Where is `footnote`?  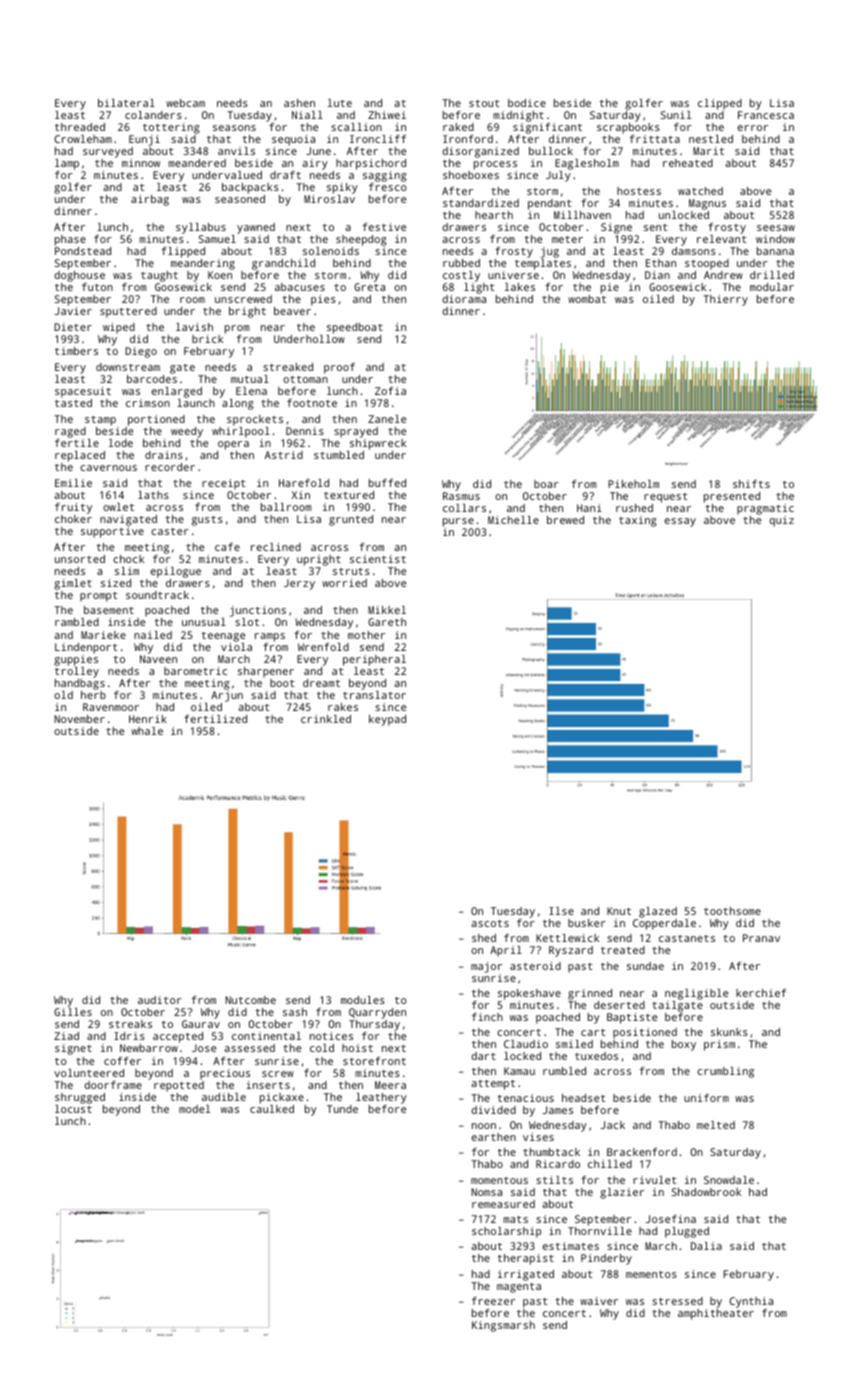 footnote is located at coordinates (312, 403).
